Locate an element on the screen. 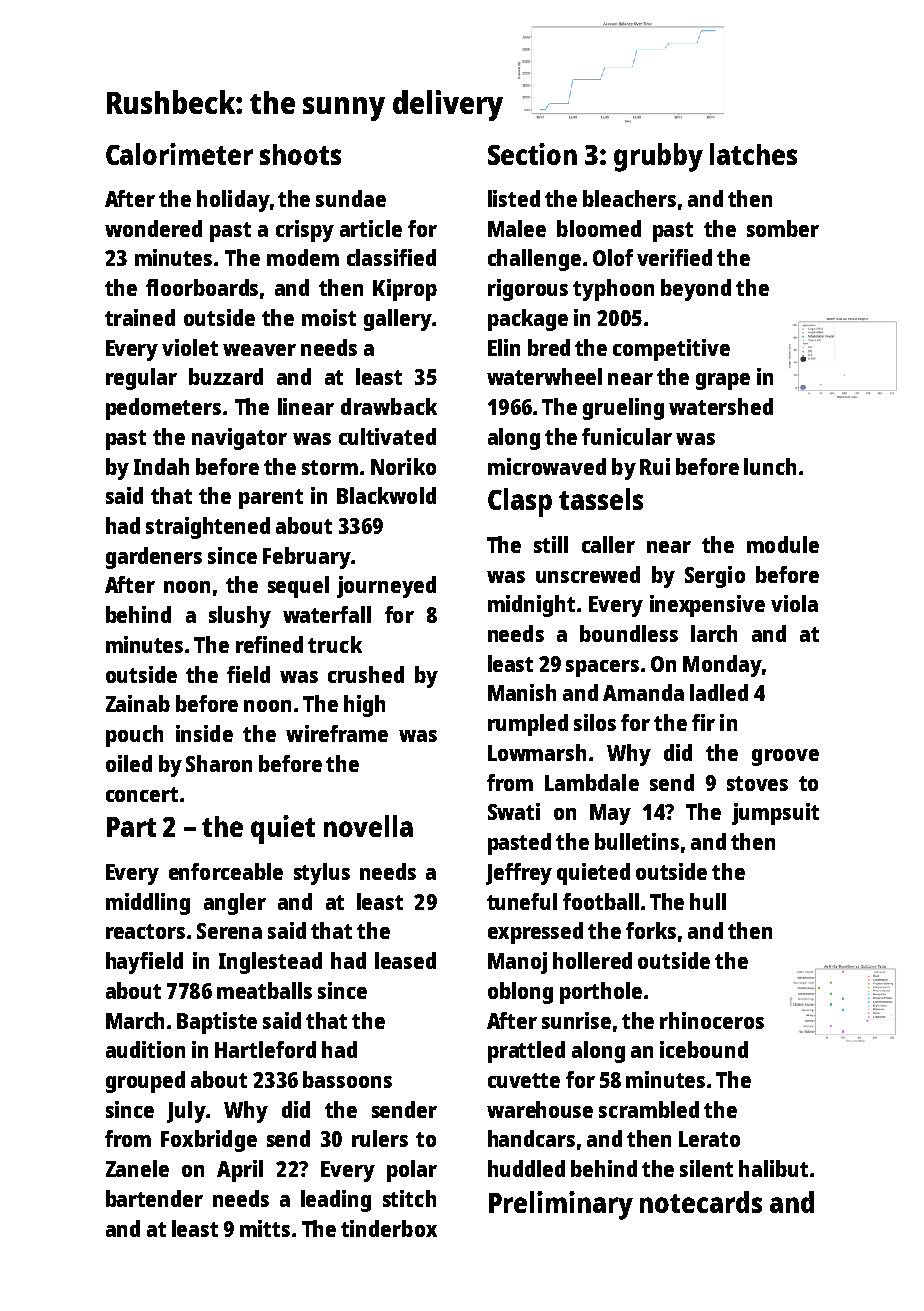 The width and height of the screenshot is (924, 1311). shoots is located at coordinates (300, 154).
